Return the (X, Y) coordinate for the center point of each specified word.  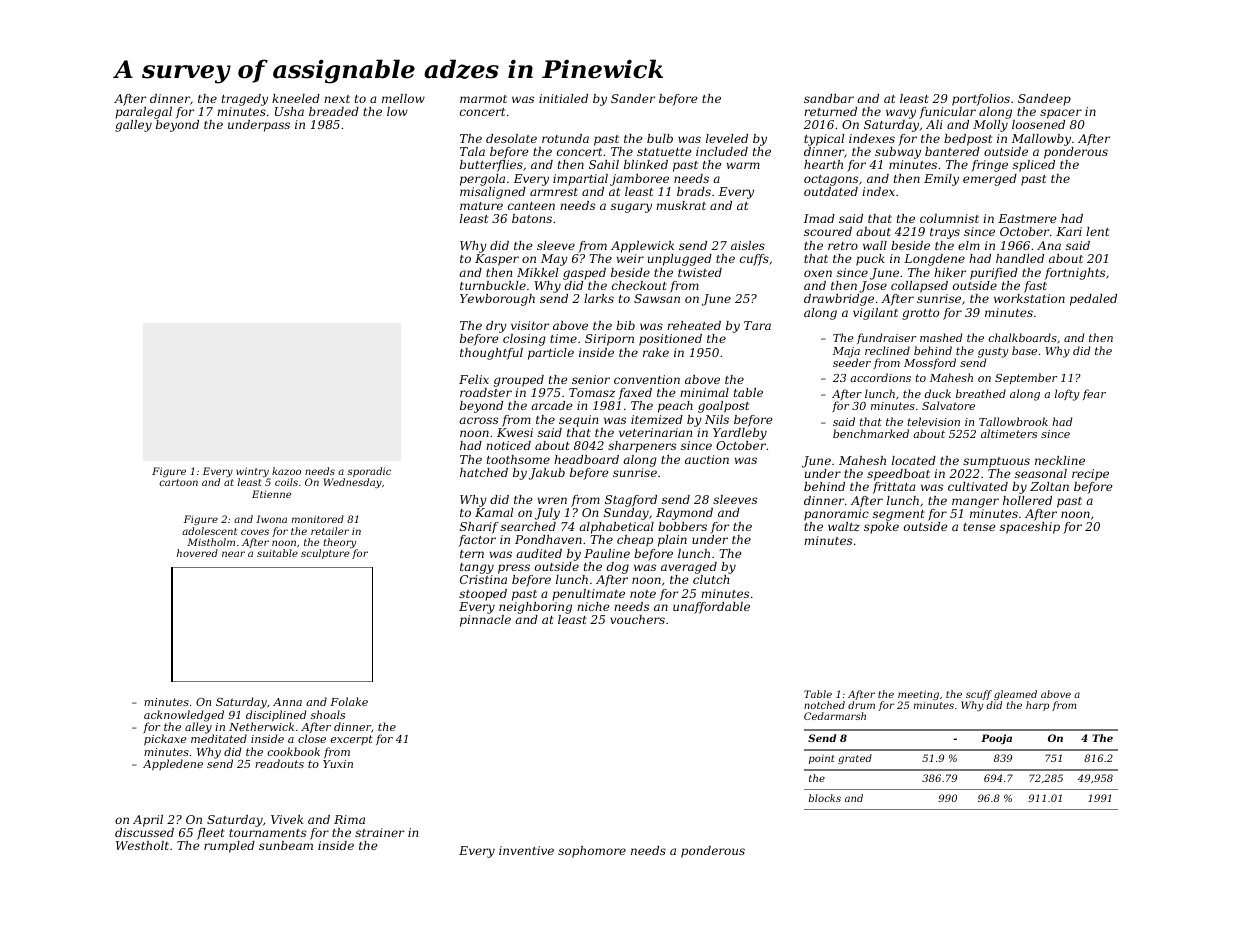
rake (656, 352)
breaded (334, 111)
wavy (901, 114)
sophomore (592, 852)
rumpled (229, 847)
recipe (1090, 475)
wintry (252, 472)
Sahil (604, 164)
